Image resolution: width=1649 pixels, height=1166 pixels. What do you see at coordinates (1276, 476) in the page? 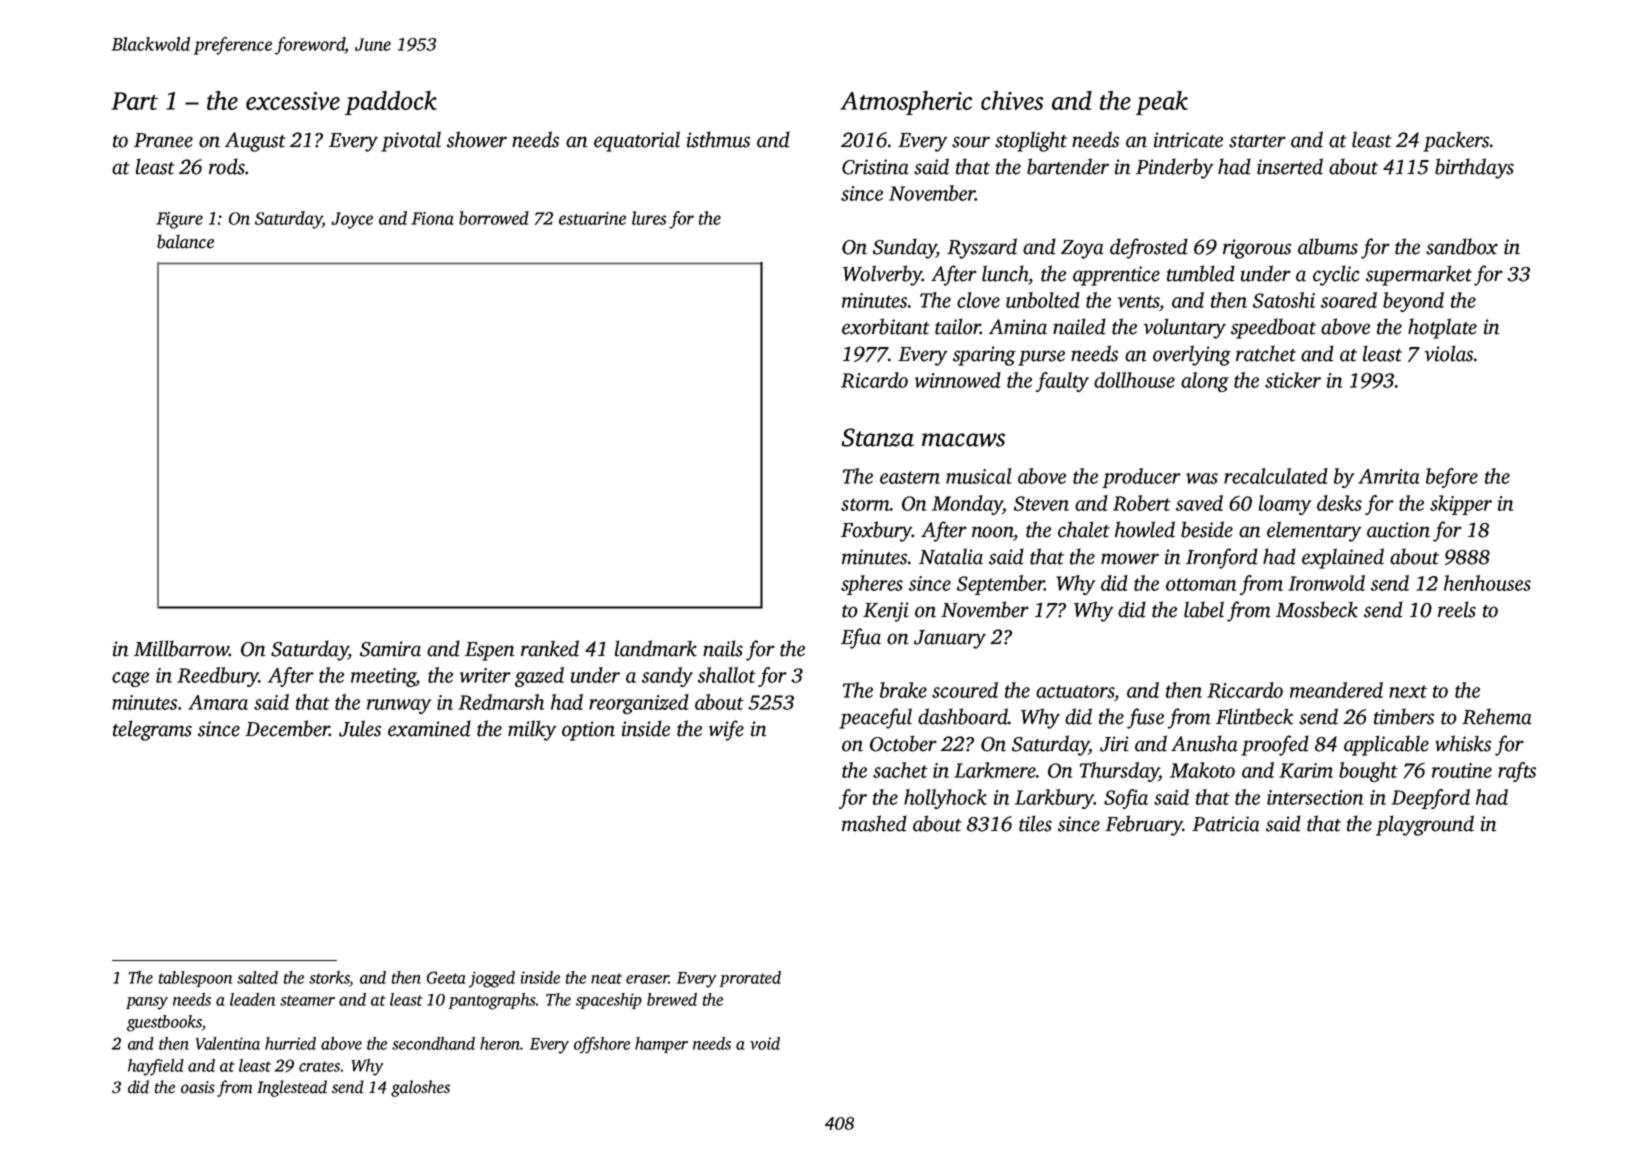
I see `recalculated` at bounding box center [1276, 476].
